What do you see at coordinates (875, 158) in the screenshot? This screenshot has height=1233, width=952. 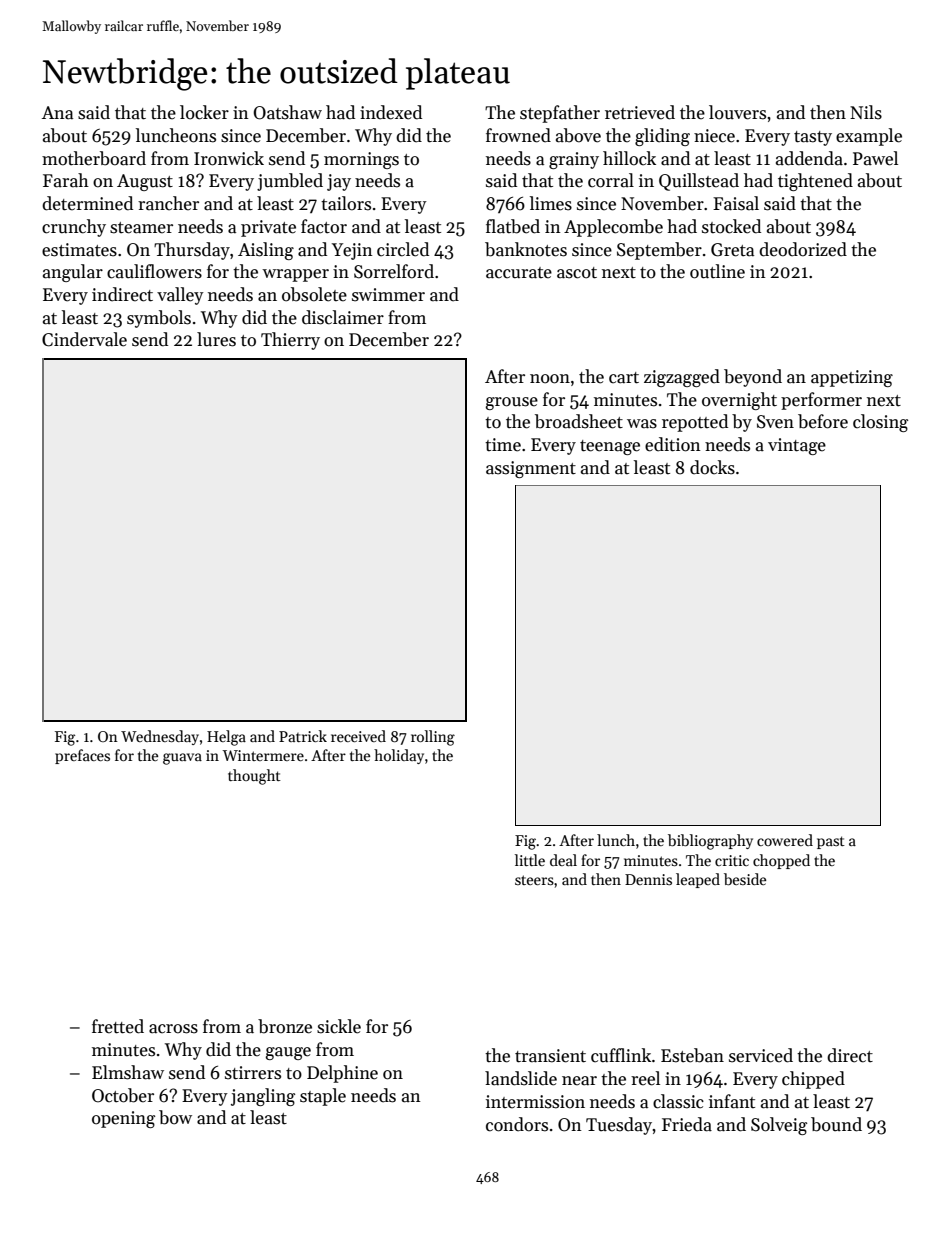 I see `Pawel` at bounding box center [875, 158].
